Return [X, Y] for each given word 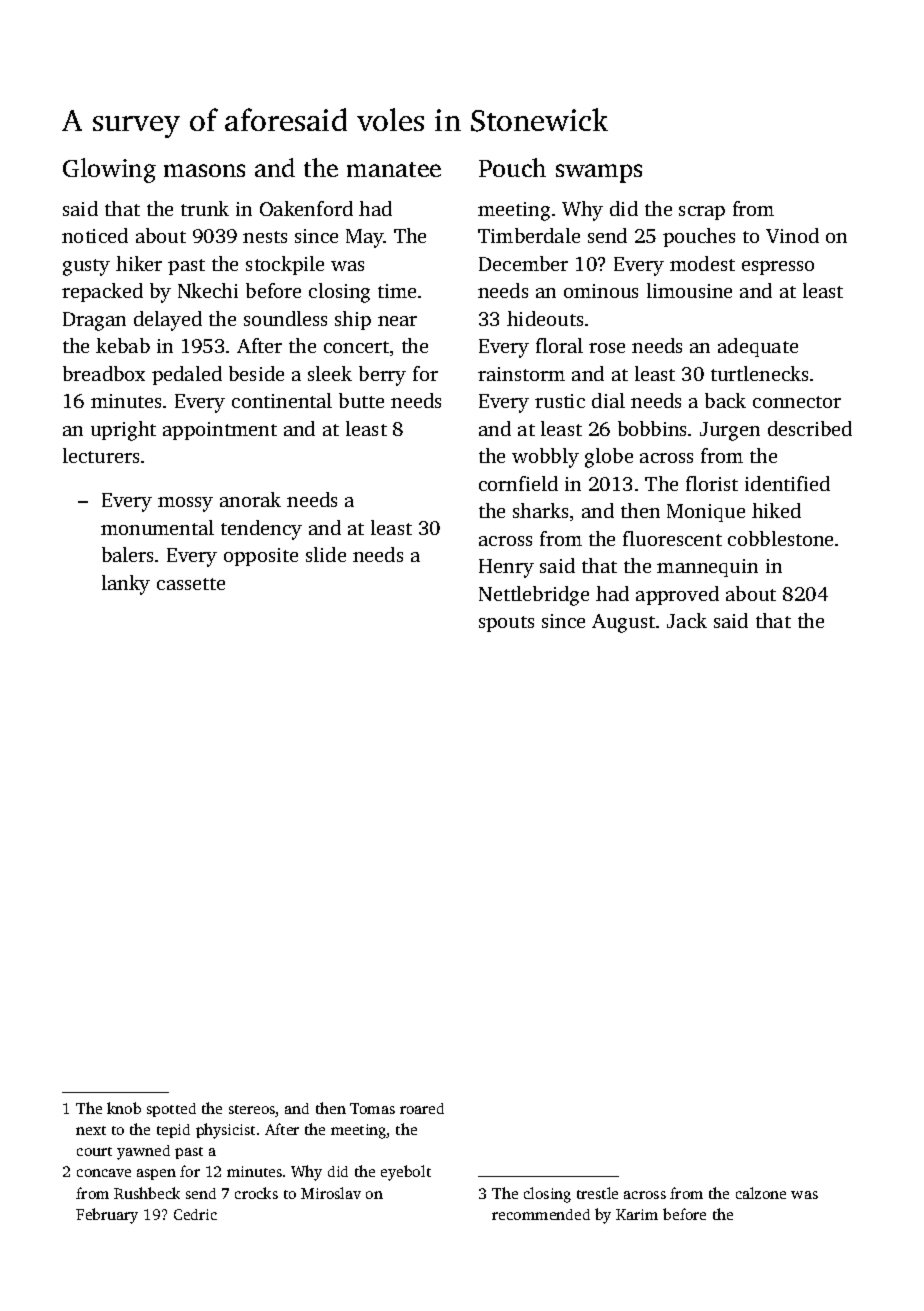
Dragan [94, 321]
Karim [637, 1214]
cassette [191, 584]
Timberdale [529, 235]
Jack [687, 620]
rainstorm [521, 374]
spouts [506, 624]
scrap [702, 213]
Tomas [372, 1108]
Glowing [109, 170]
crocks [256, 1193]
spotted [171, 1110]
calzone [761, 1193]
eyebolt [406, 1173]
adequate [758, 347]
